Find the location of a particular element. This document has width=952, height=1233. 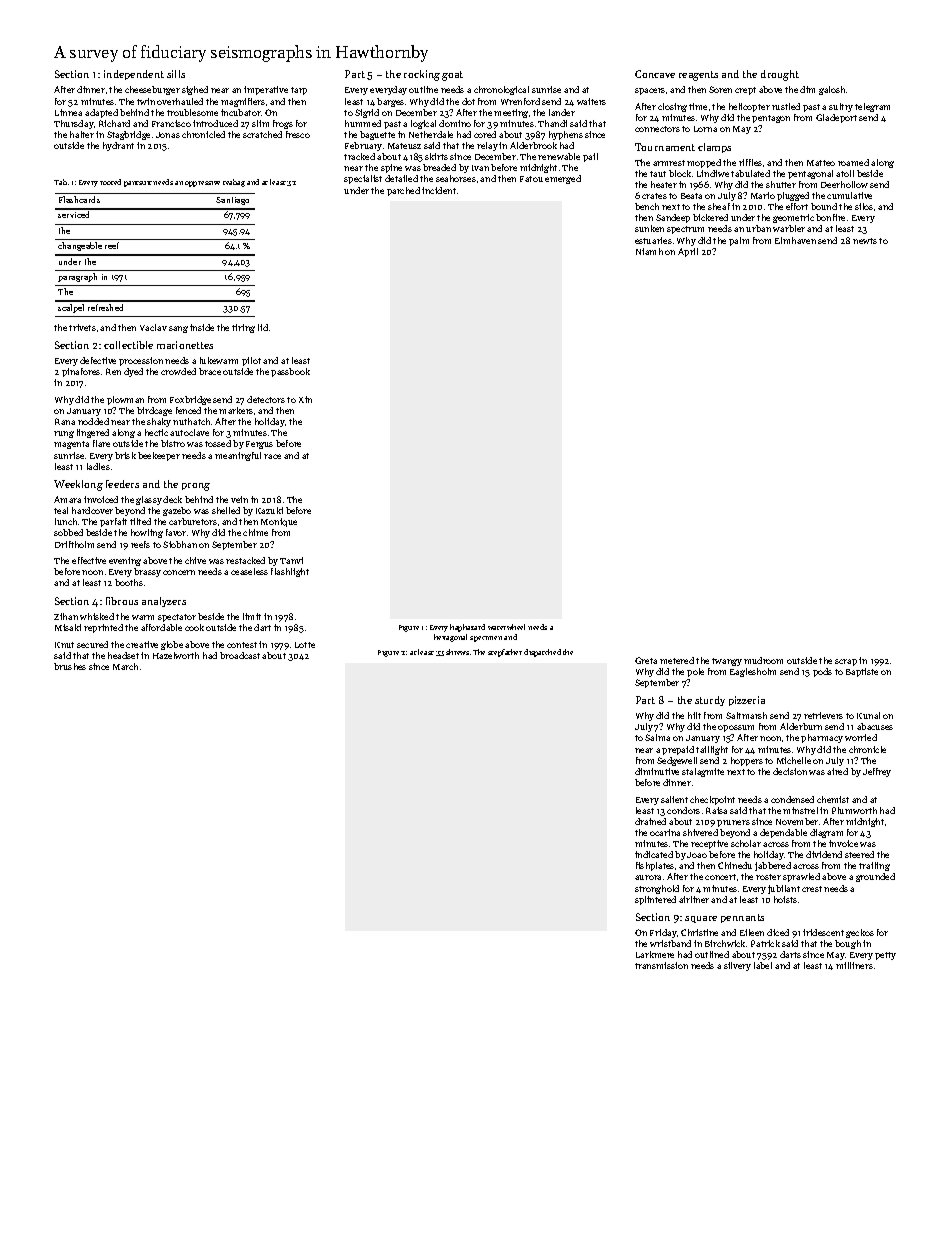

shrews is located at coordinates (457, 652).
